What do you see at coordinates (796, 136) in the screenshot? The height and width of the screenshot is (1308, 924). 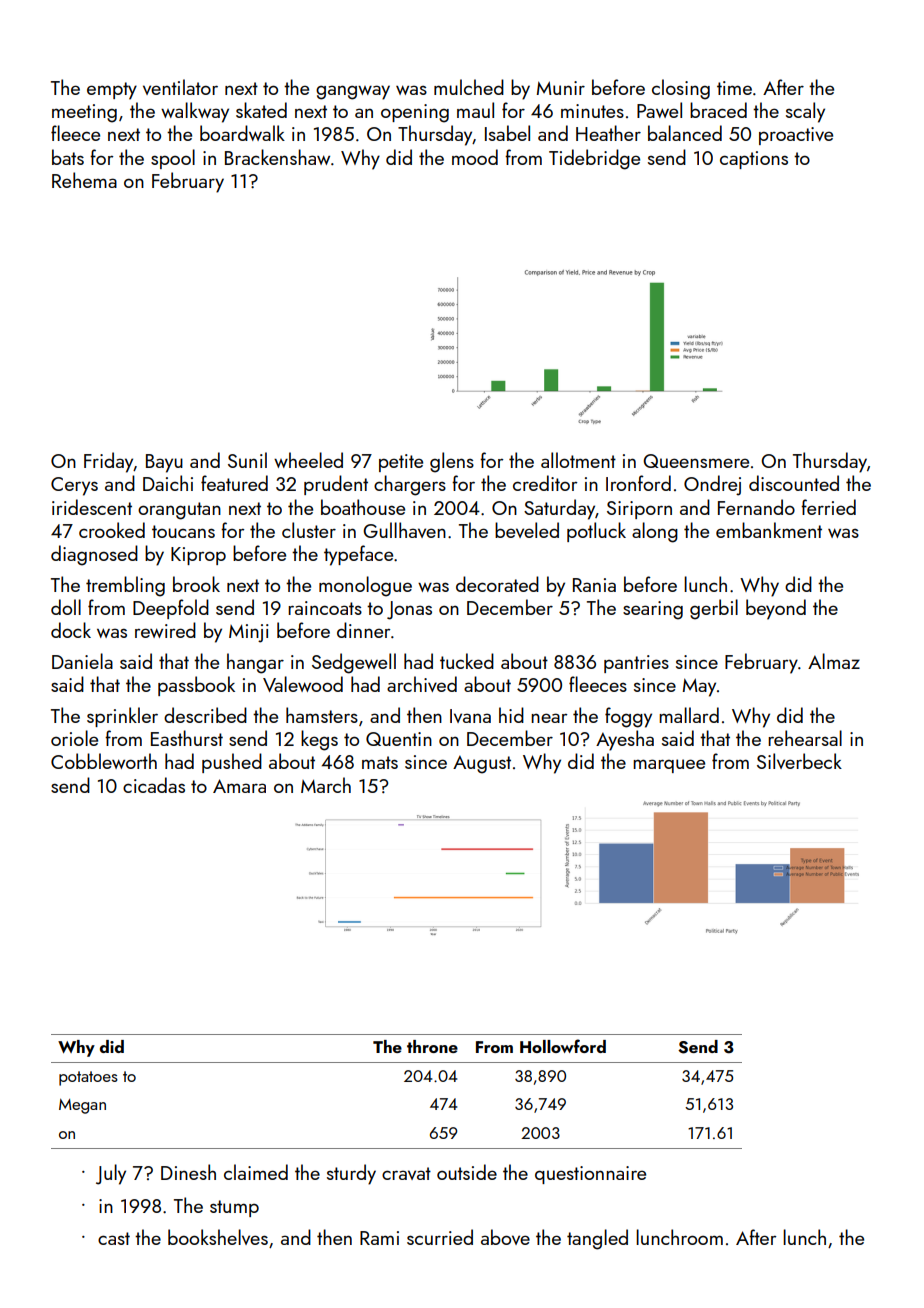 I see `proactive` at bounding box center [796, 136].
